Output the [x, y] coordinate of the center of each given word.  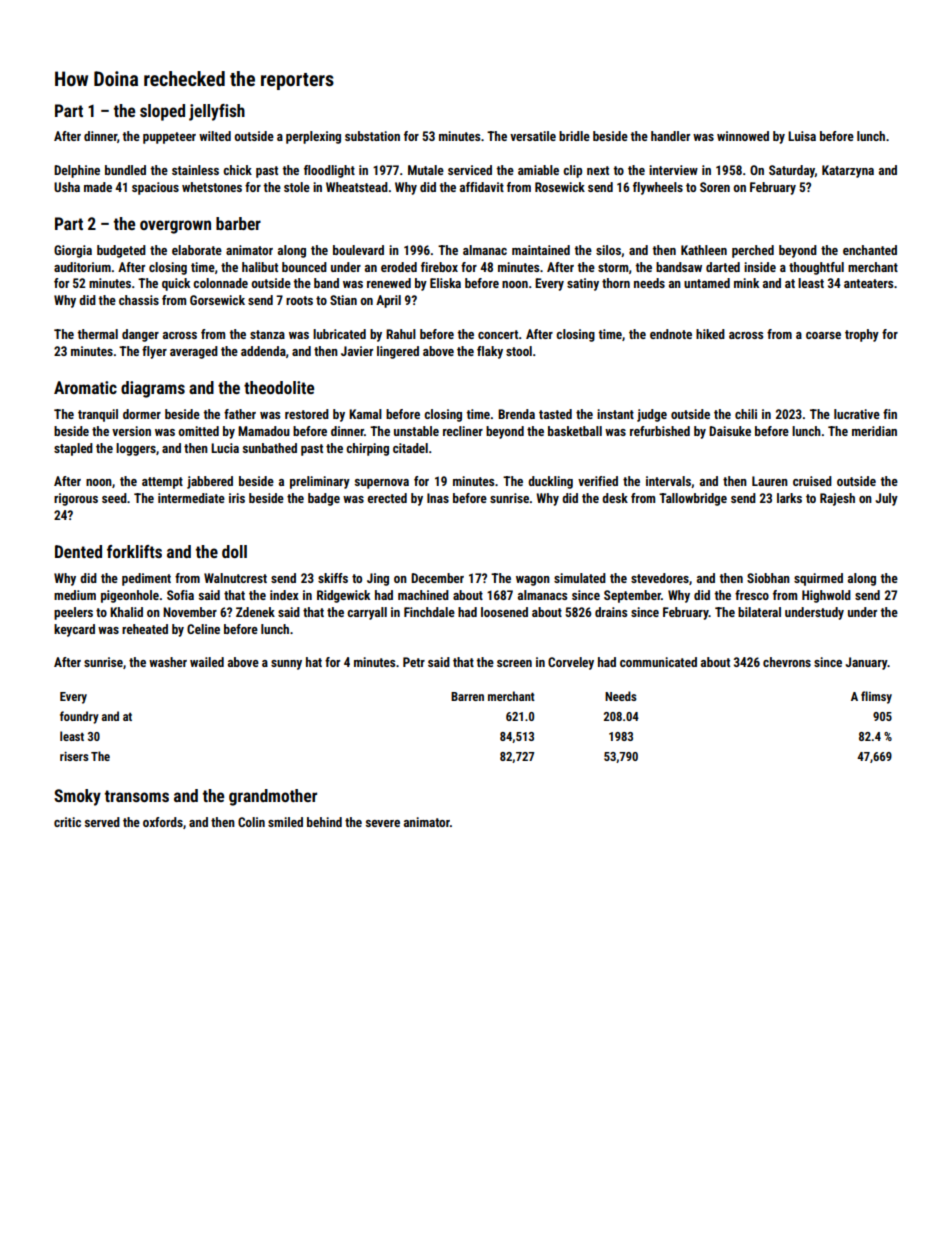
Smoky [77, 797]
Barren [467, 696]
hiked [710, 334]
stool [519, 351]
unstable [416, 431]
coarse [823, 335]
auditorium [82, 267]
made [98, 187]
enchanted [870, 250]
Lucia [225, 448]
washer [168, 662]
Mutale [426, 170]
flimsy [876, 697]
